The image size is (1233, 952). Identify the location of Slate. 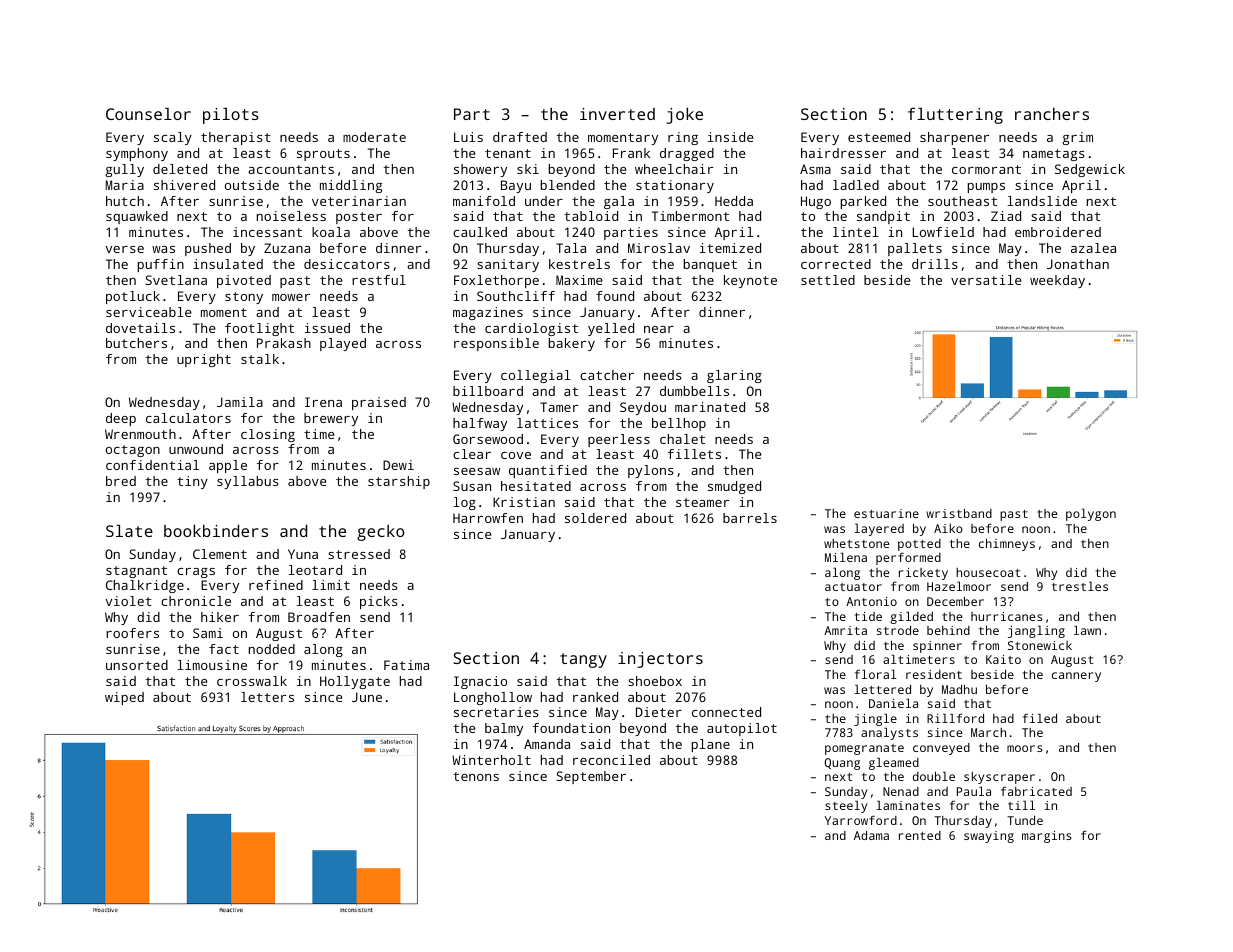
(129, 530).
